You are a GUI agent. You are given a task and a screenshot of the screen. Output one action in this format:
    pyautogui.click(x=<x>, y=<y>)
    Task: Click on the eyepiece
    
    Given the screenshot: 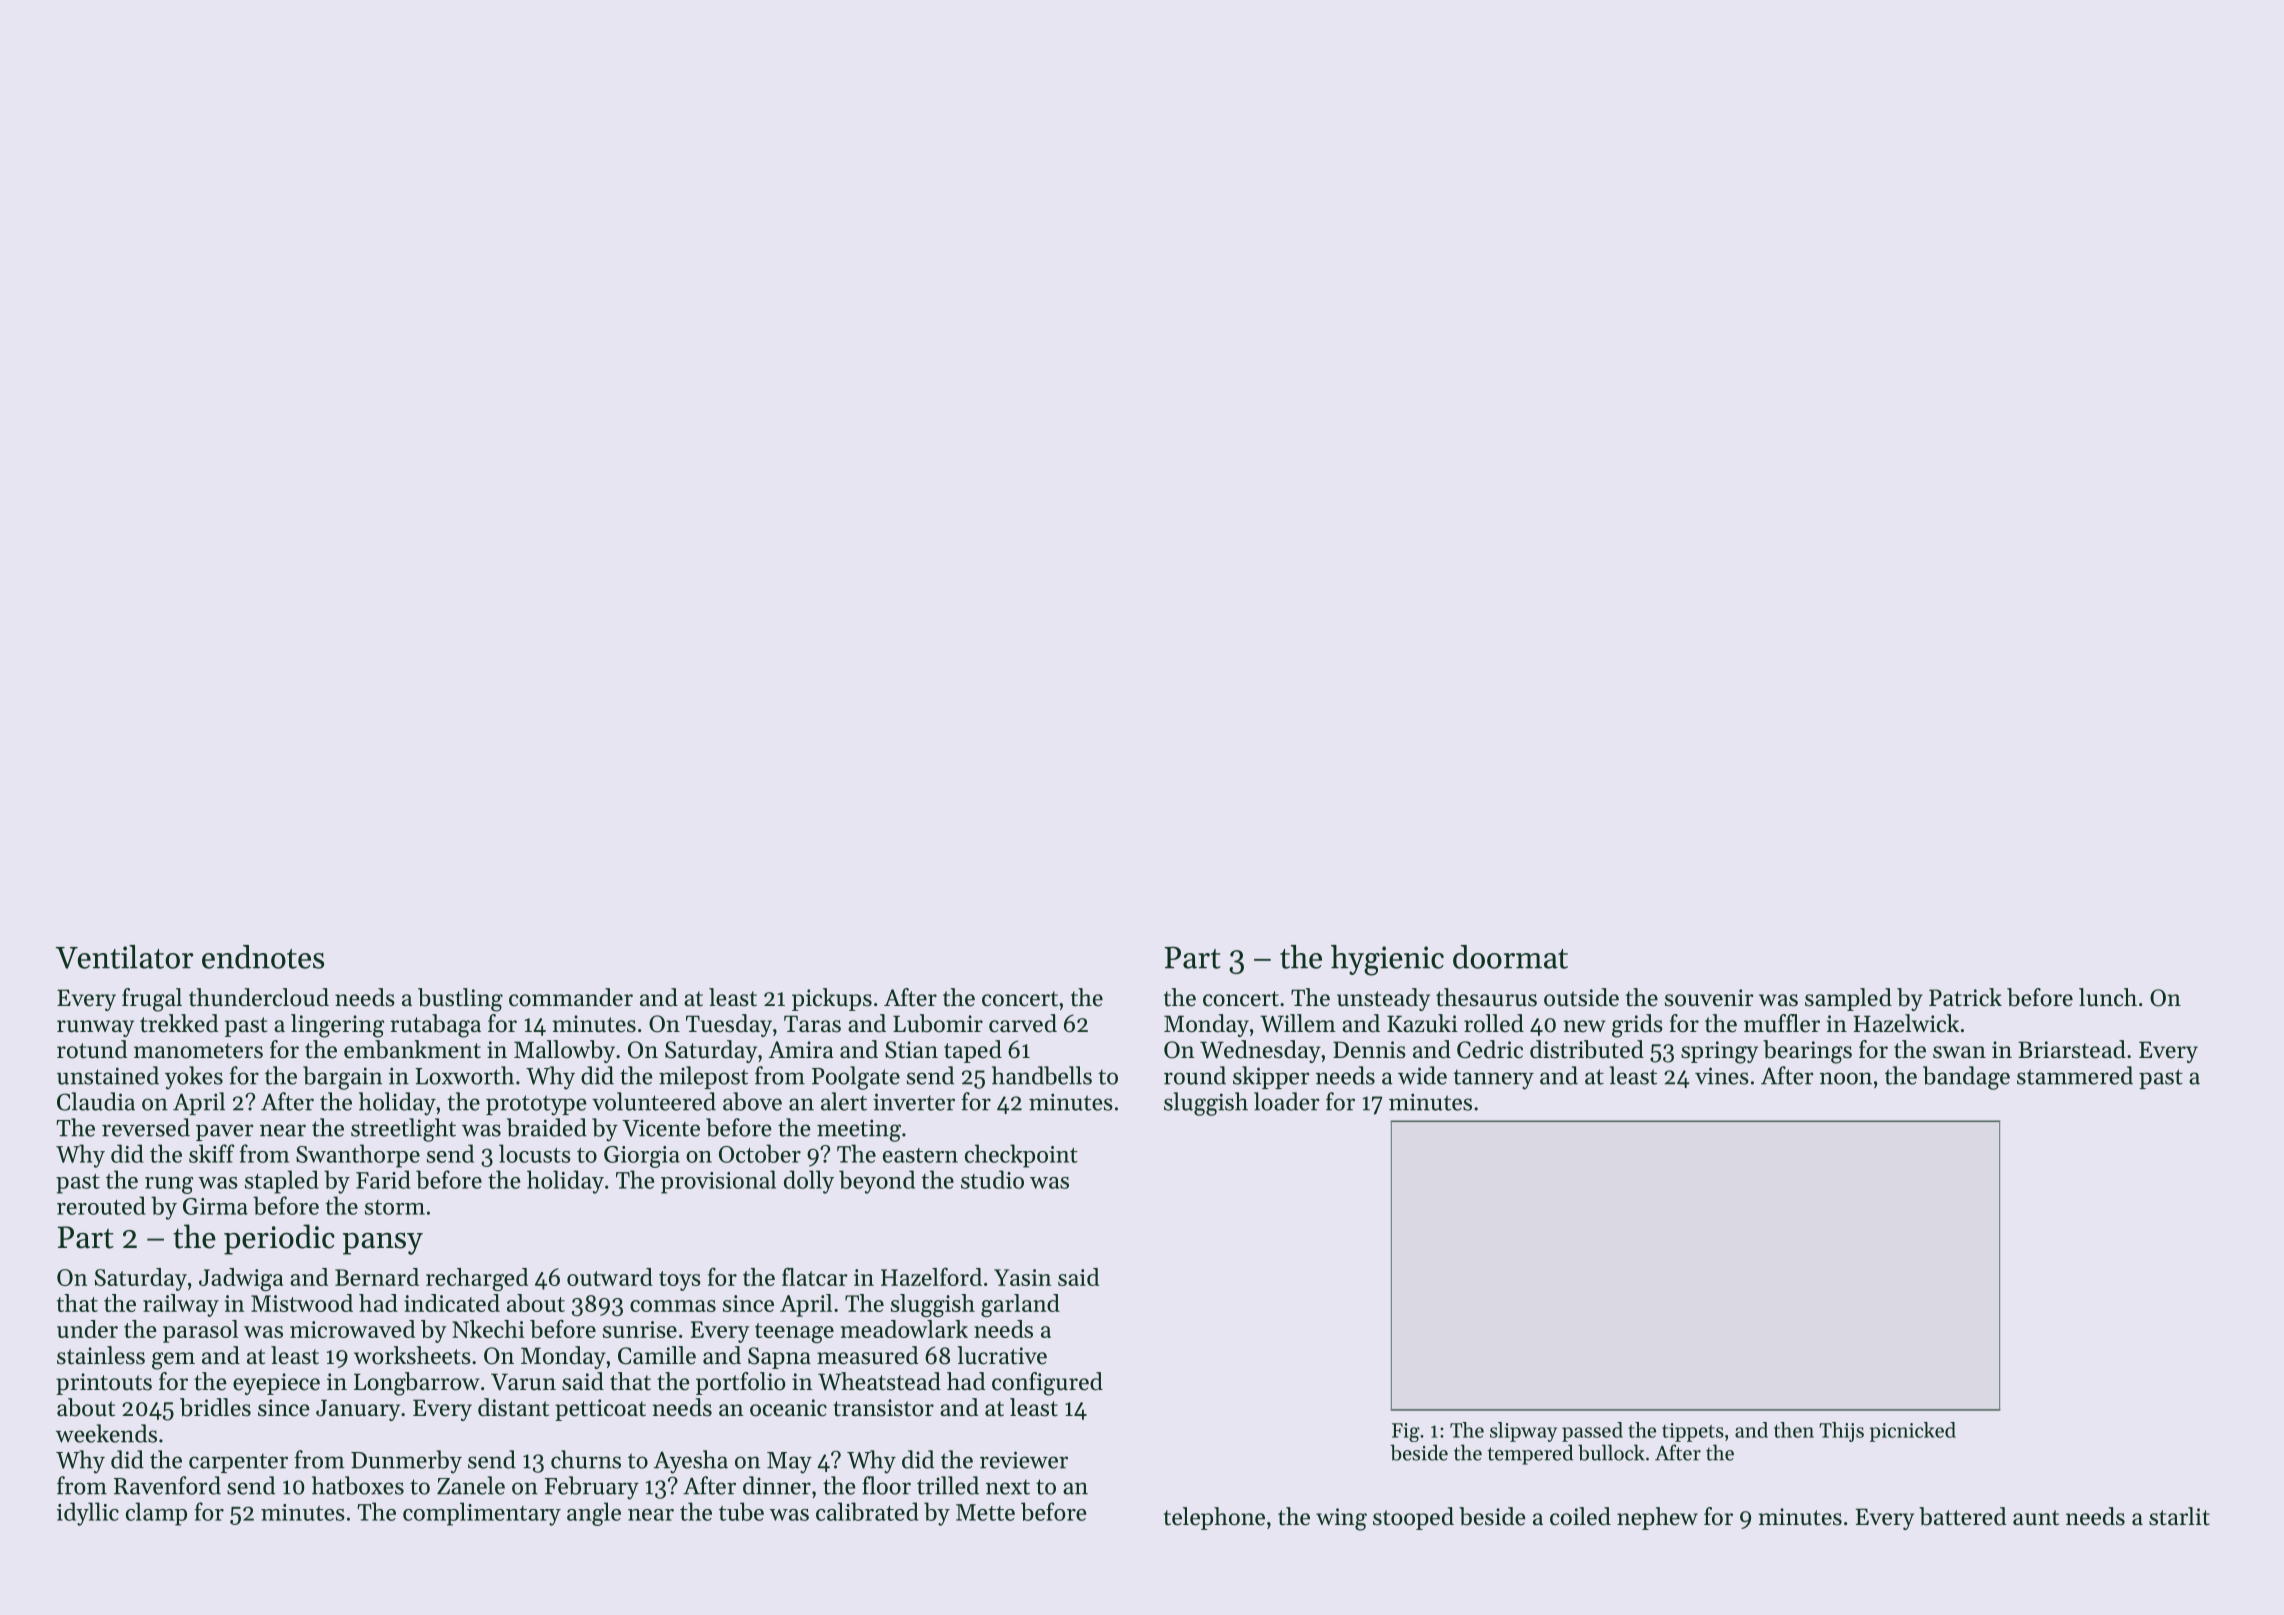 What is the action you would take?
    pyautogui.click(x=276, y=1384)
